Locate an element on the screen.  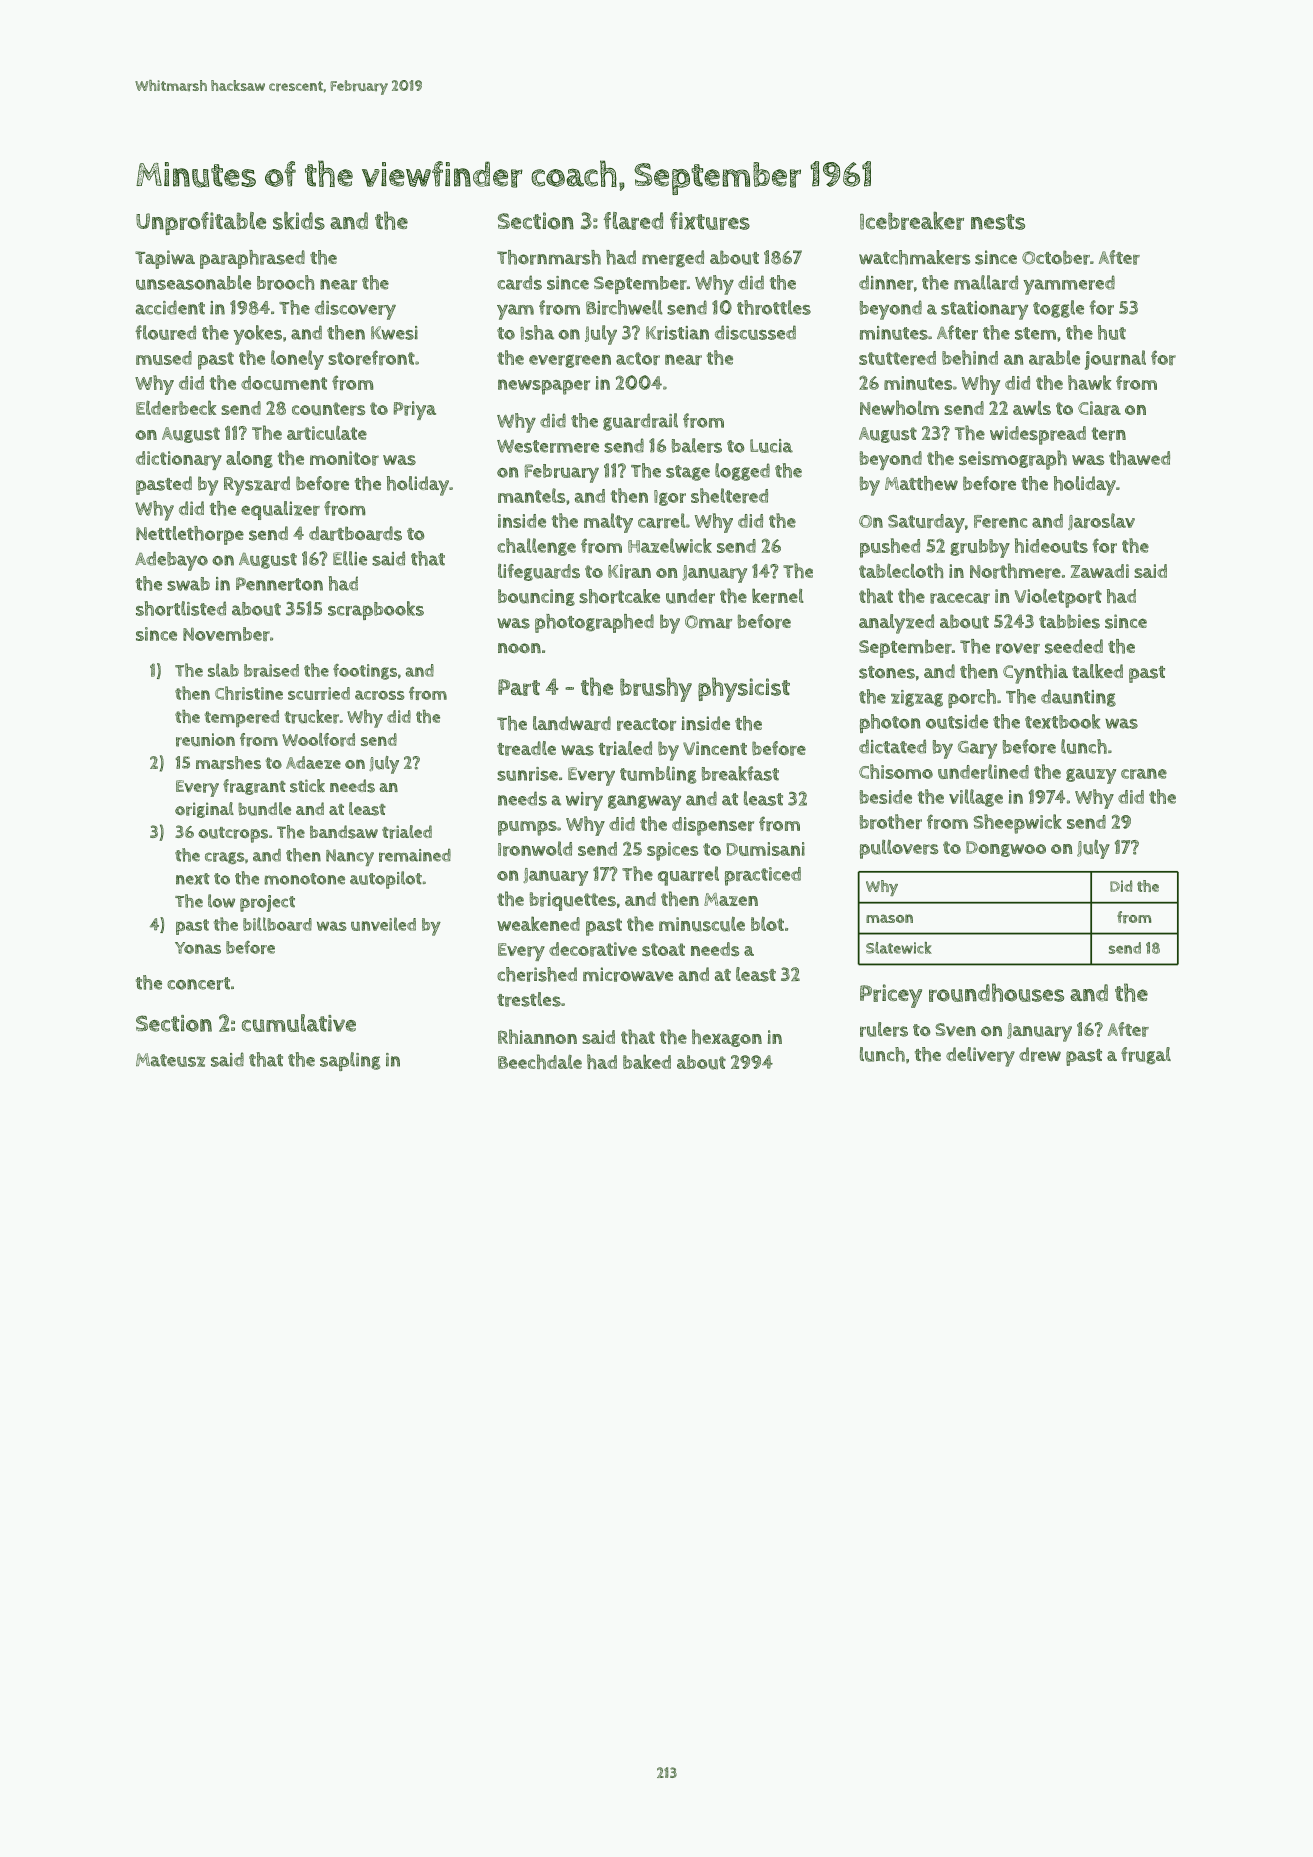
tabbies is located at coordinates (1069, 621).
